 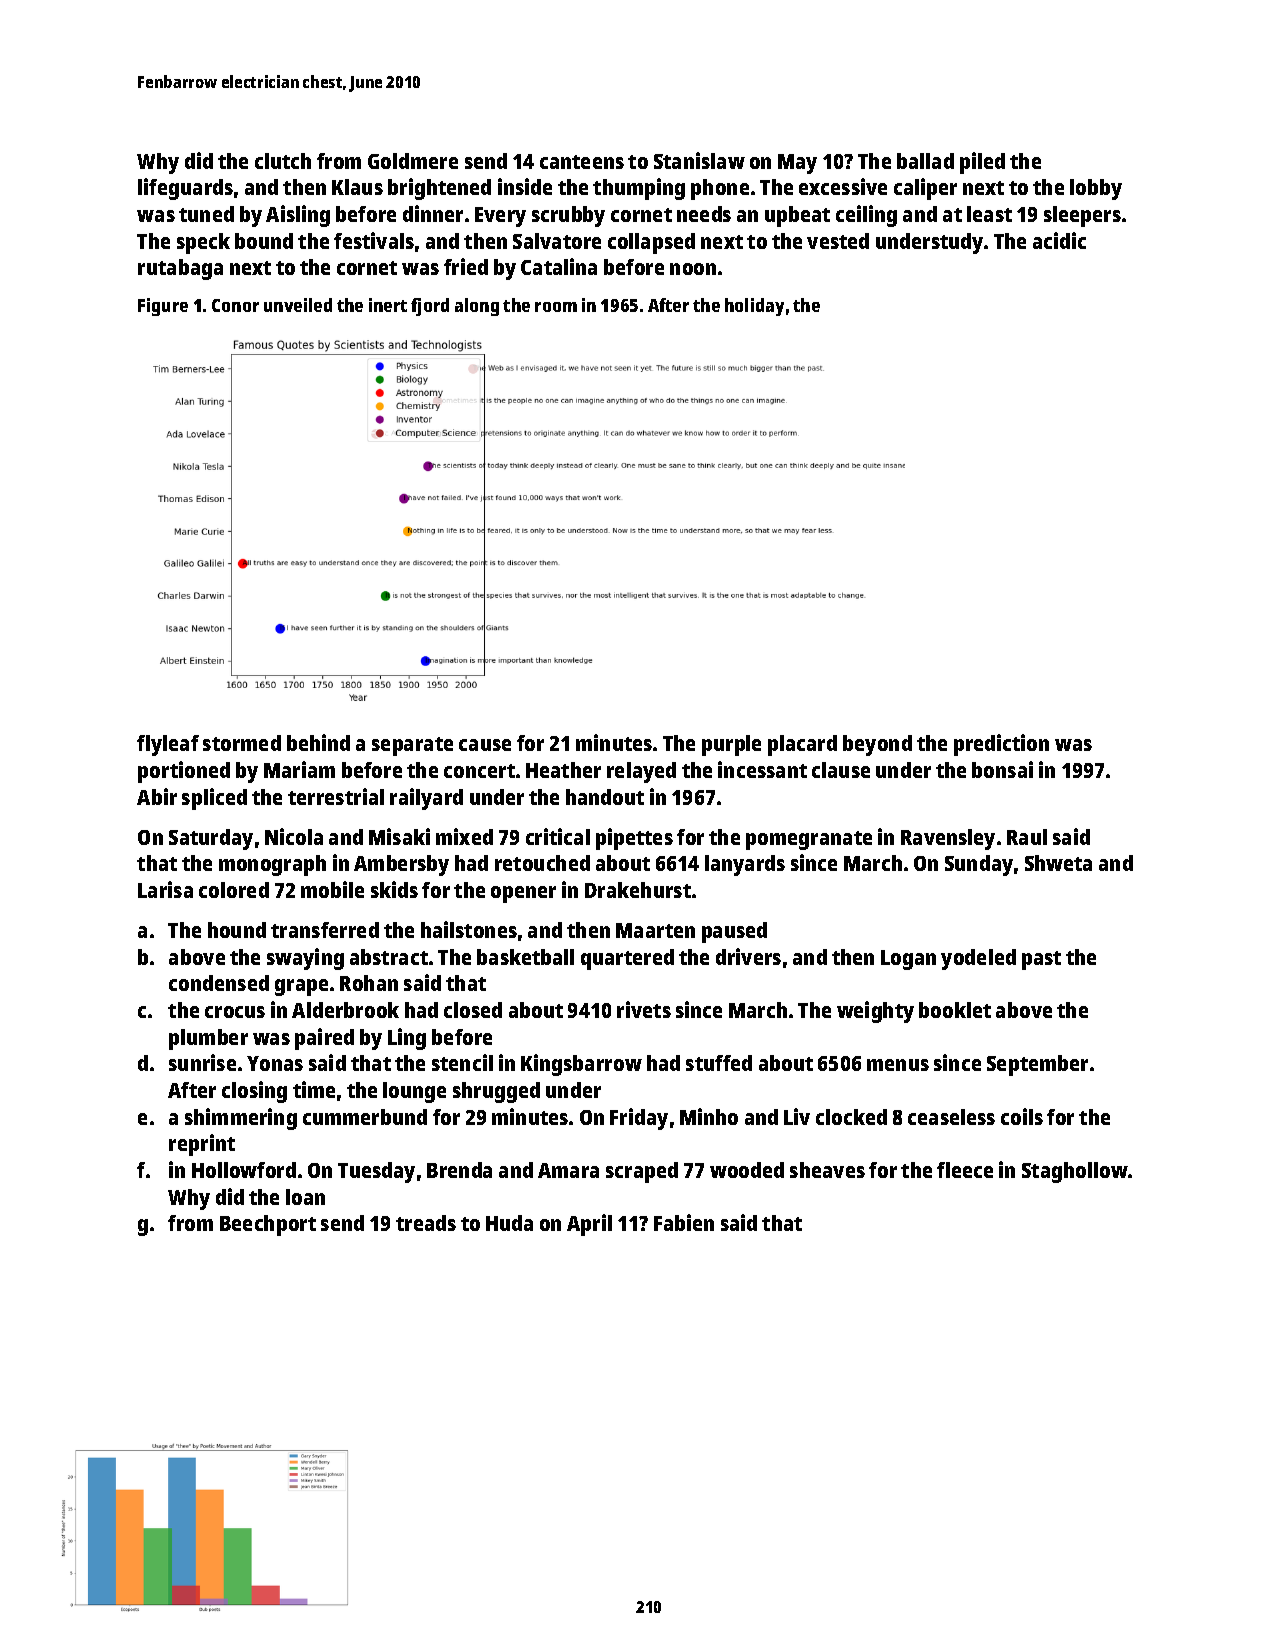 What do you see at coordinates (394, 889) in the screenshot?
I see `skids` at bounding box center [394, 889].
